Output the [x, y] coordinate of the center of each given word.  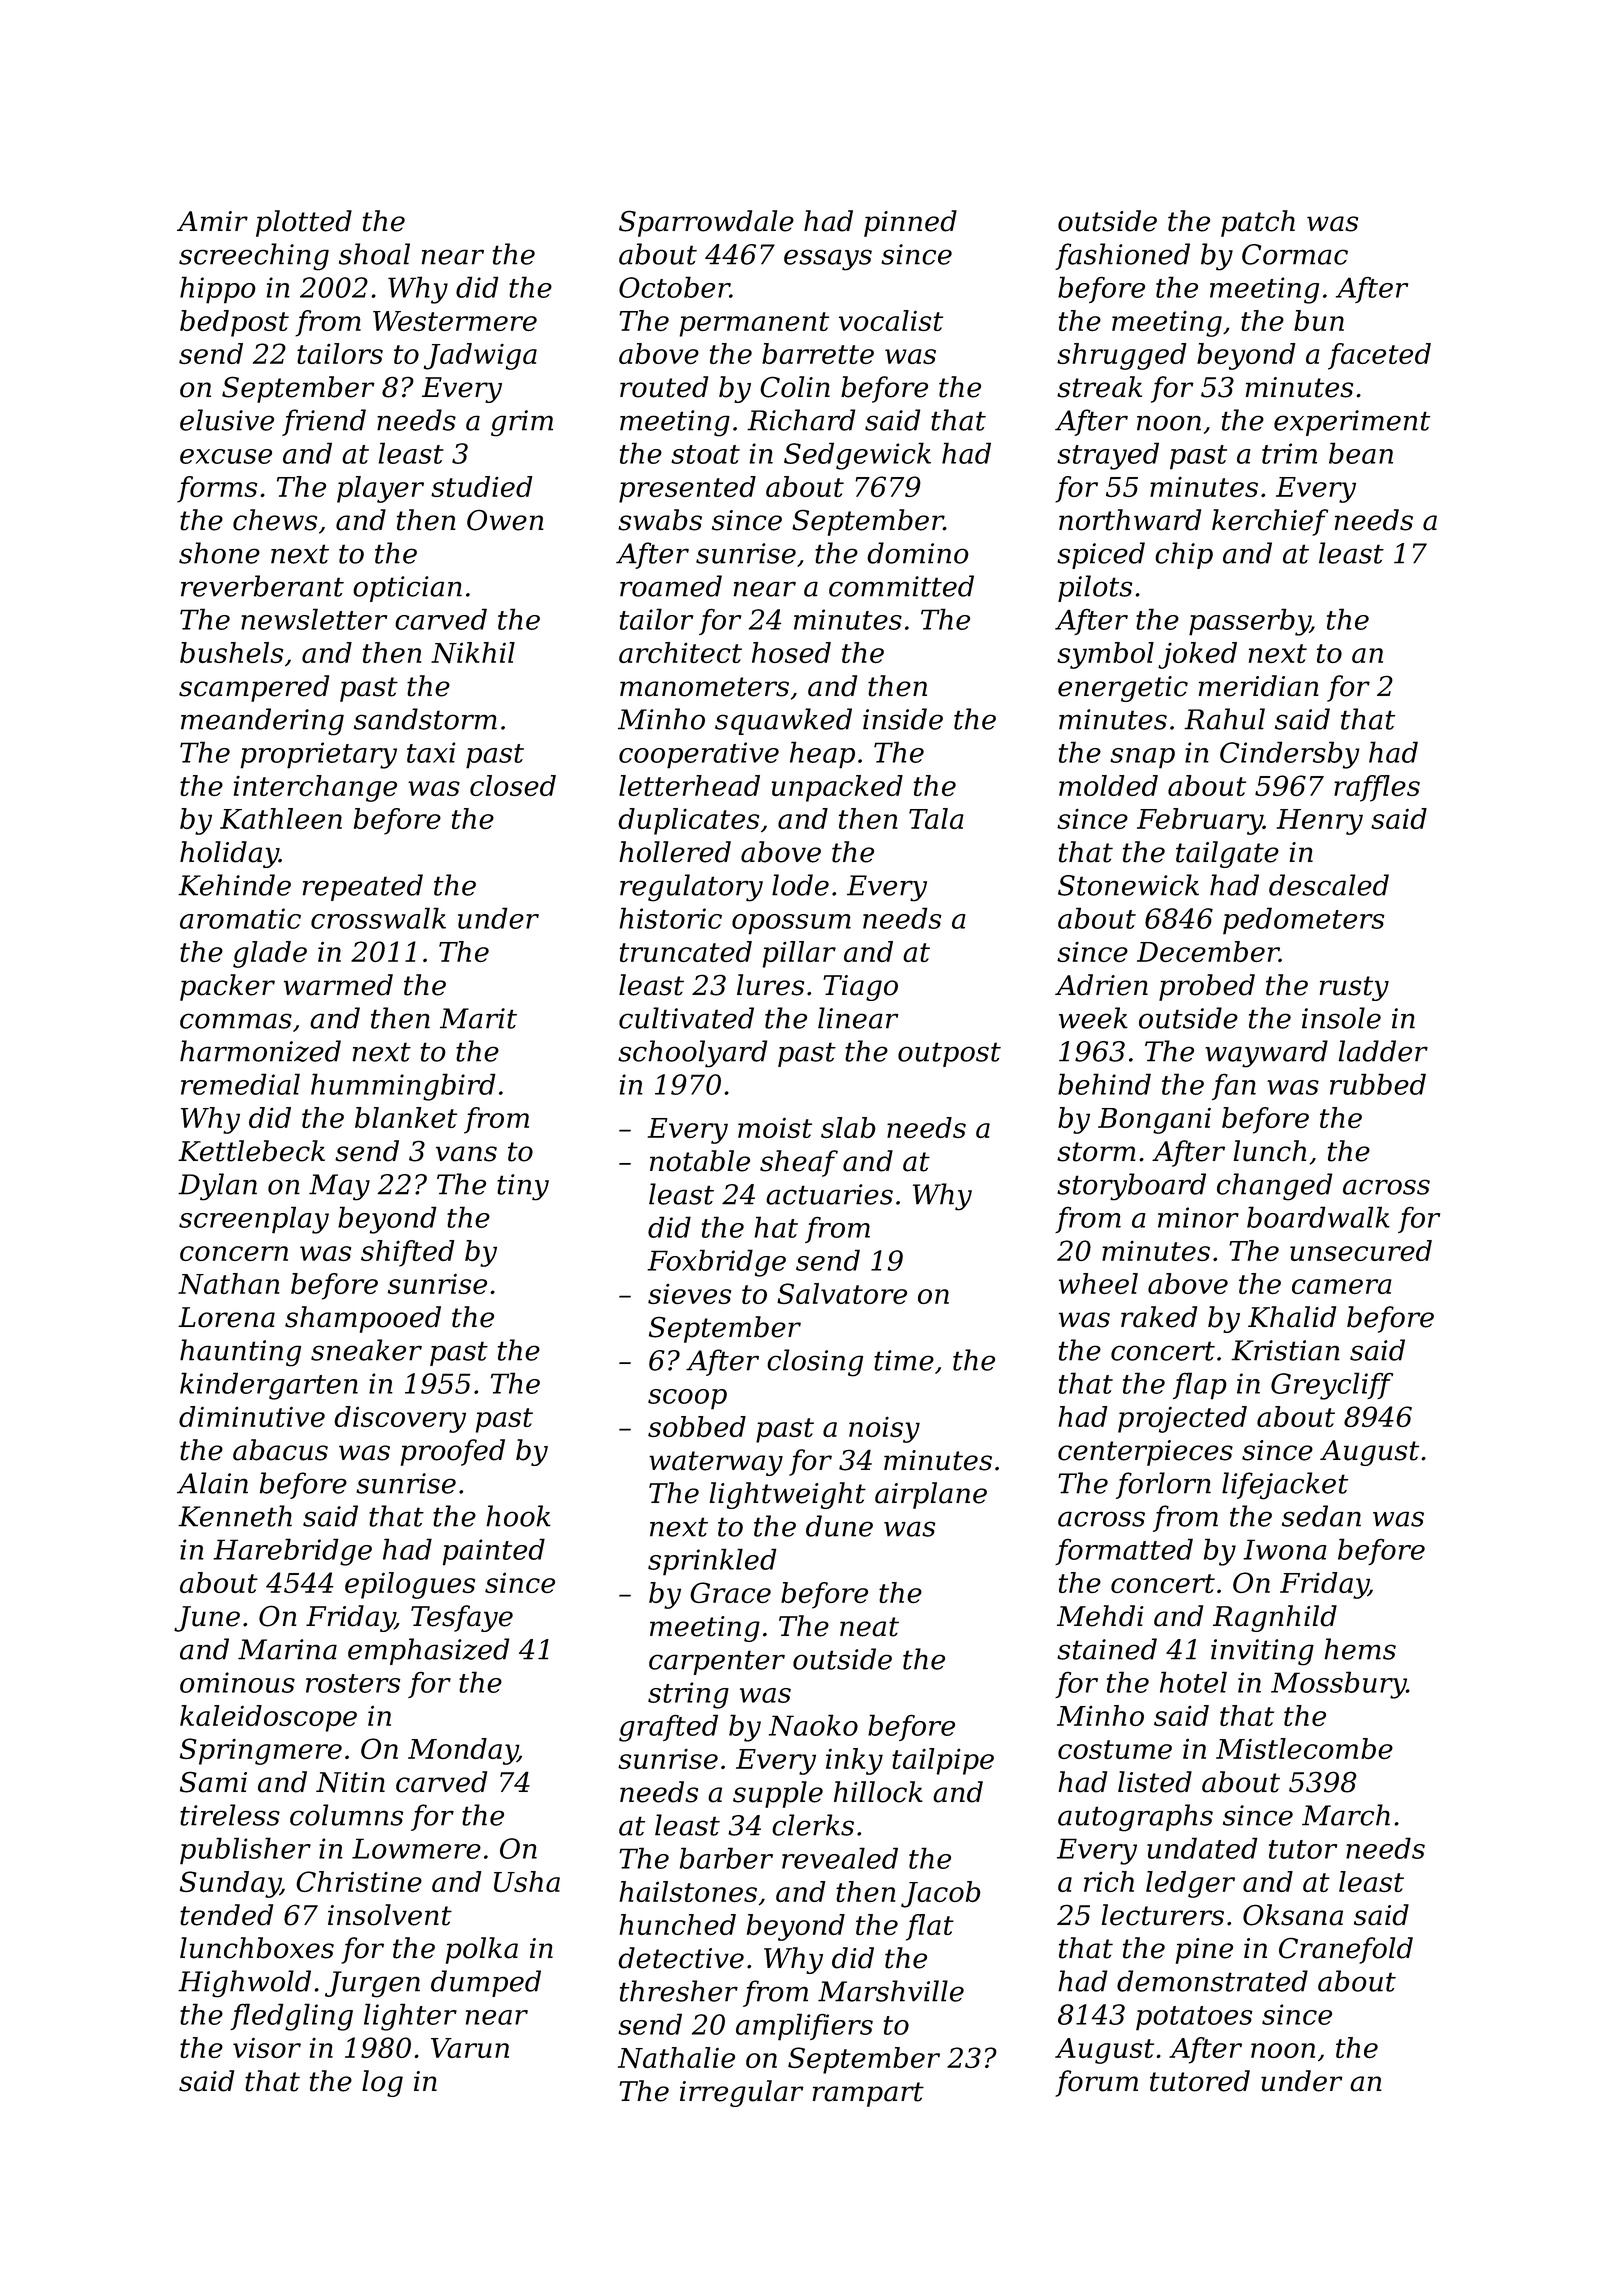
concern [234, 1253]
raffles [1377, 788]
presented [687, 489]
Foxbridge [716, 1263]
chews [275, 520]
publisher [245, 1851]
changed [1274, 1187]
